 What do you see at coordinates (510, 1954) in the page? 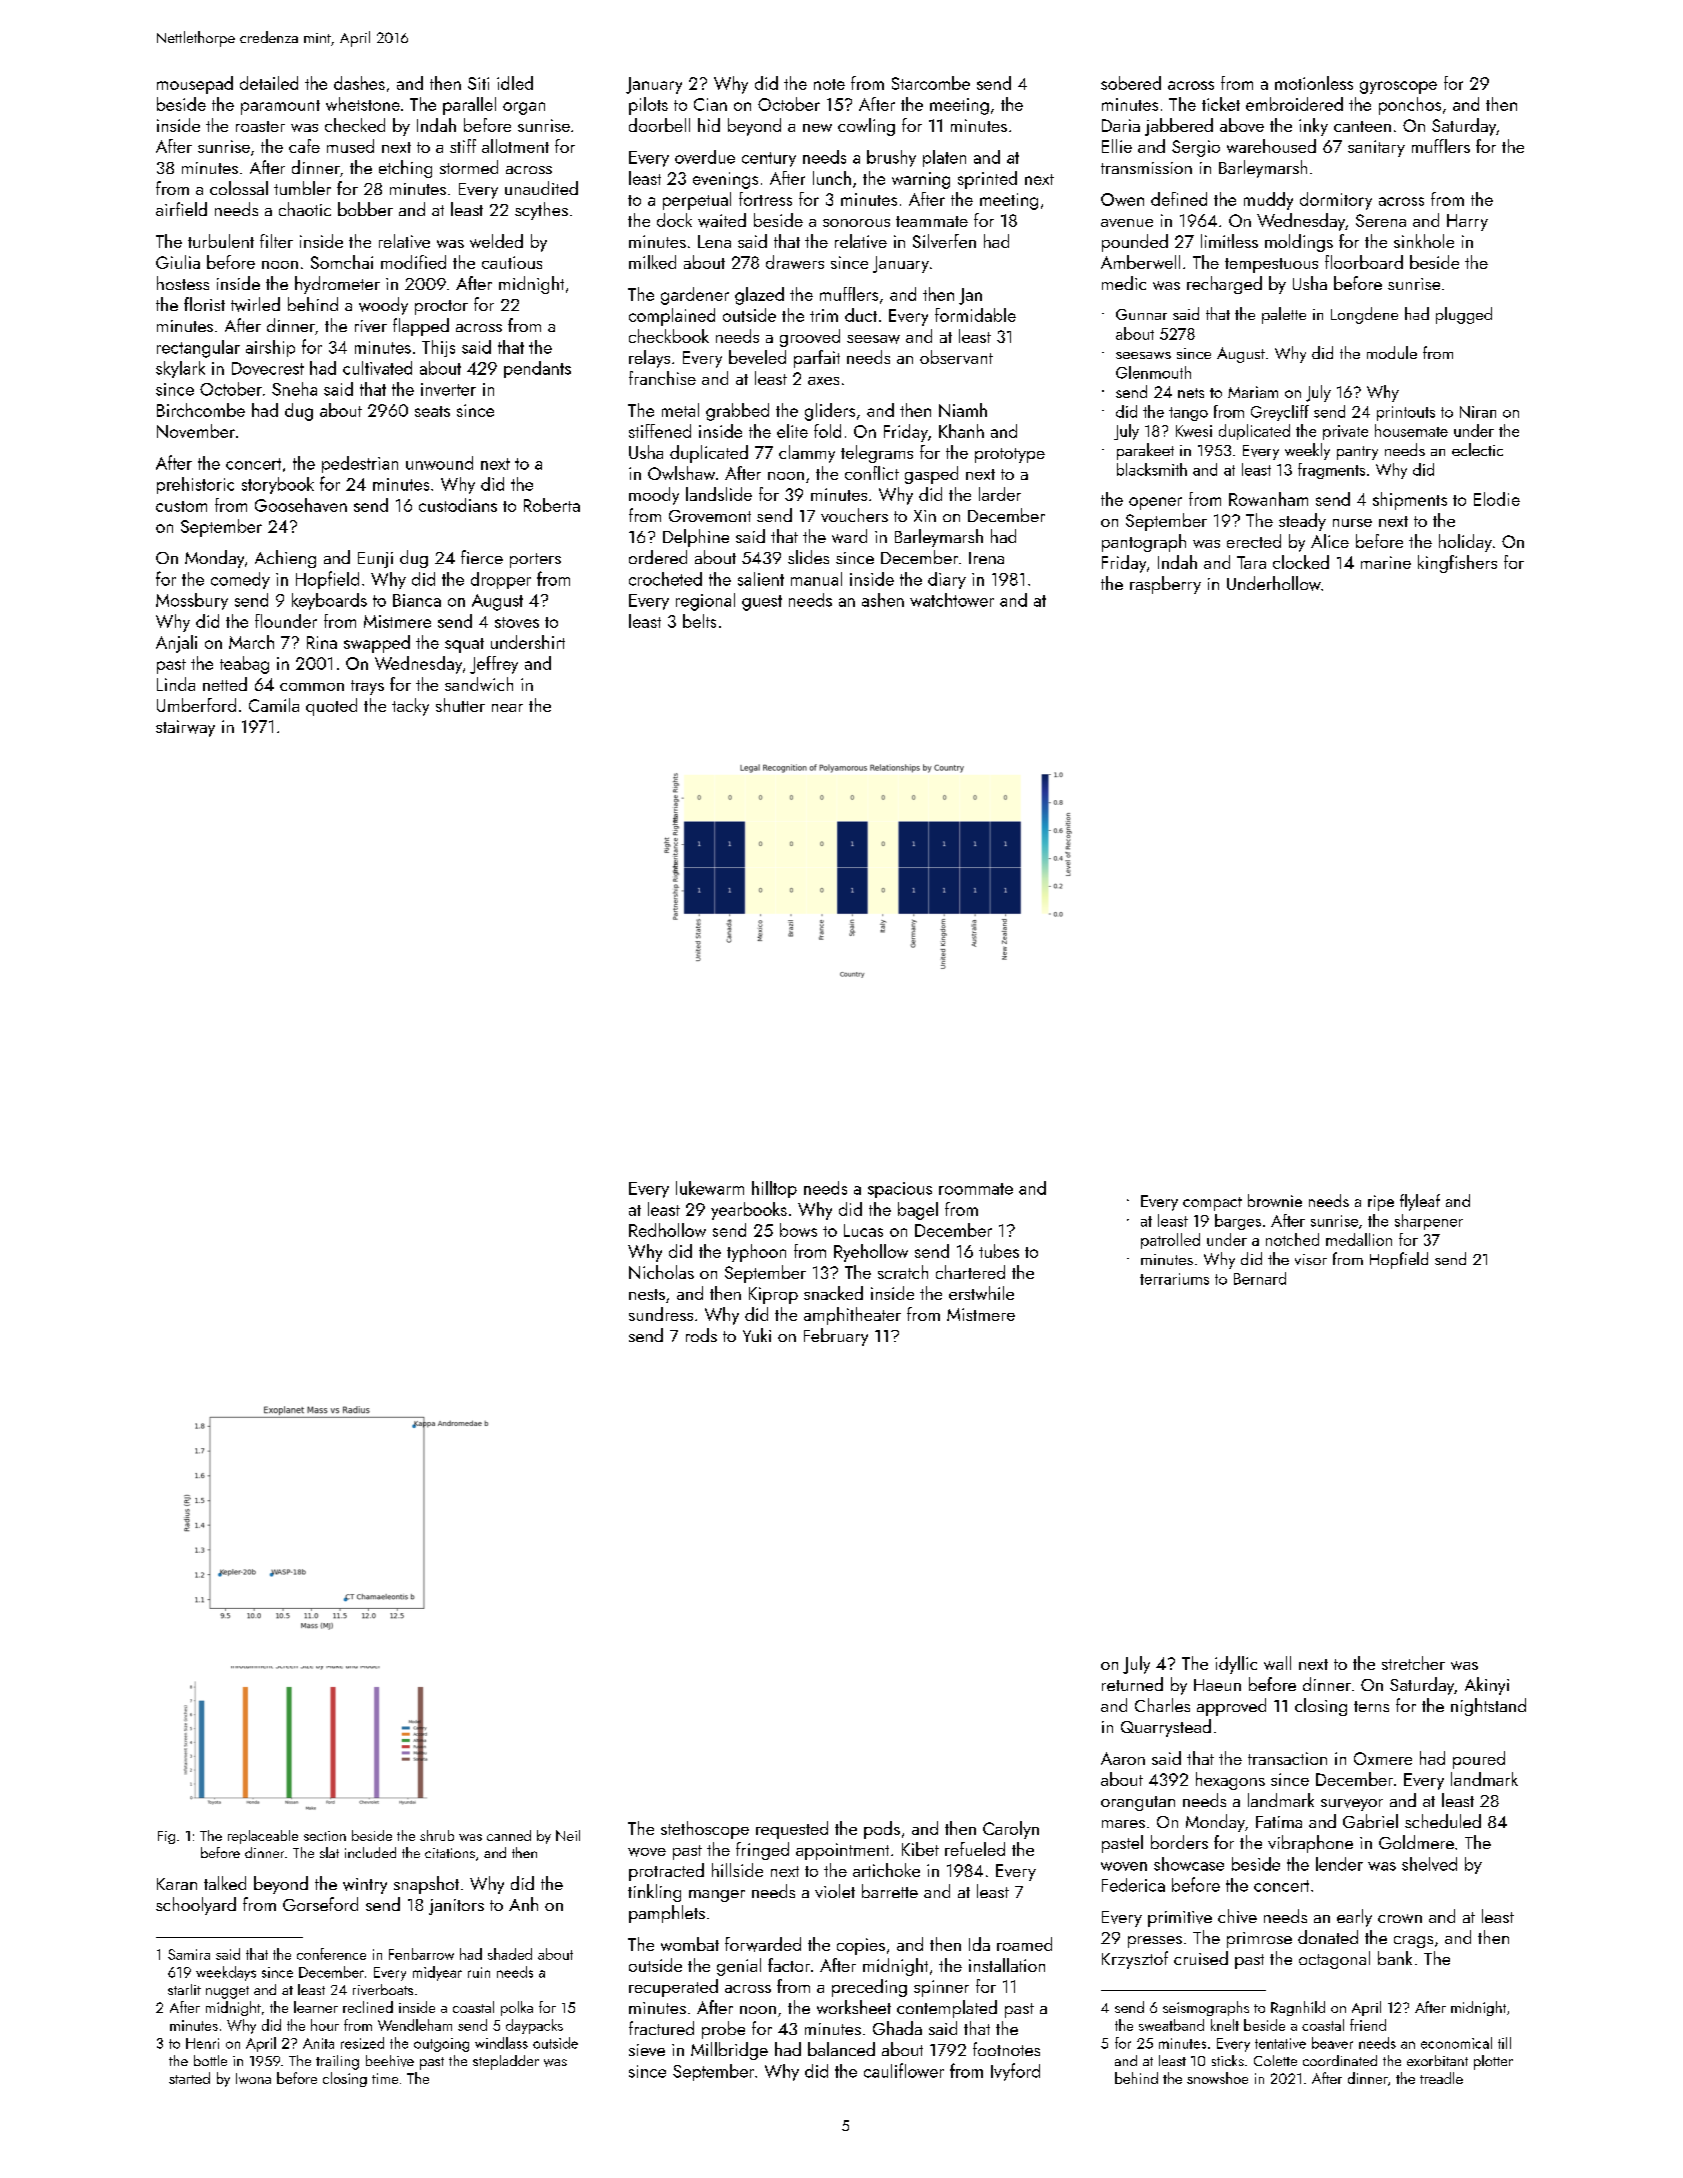
I see `shaded` at bounding box center [510, 1954].
